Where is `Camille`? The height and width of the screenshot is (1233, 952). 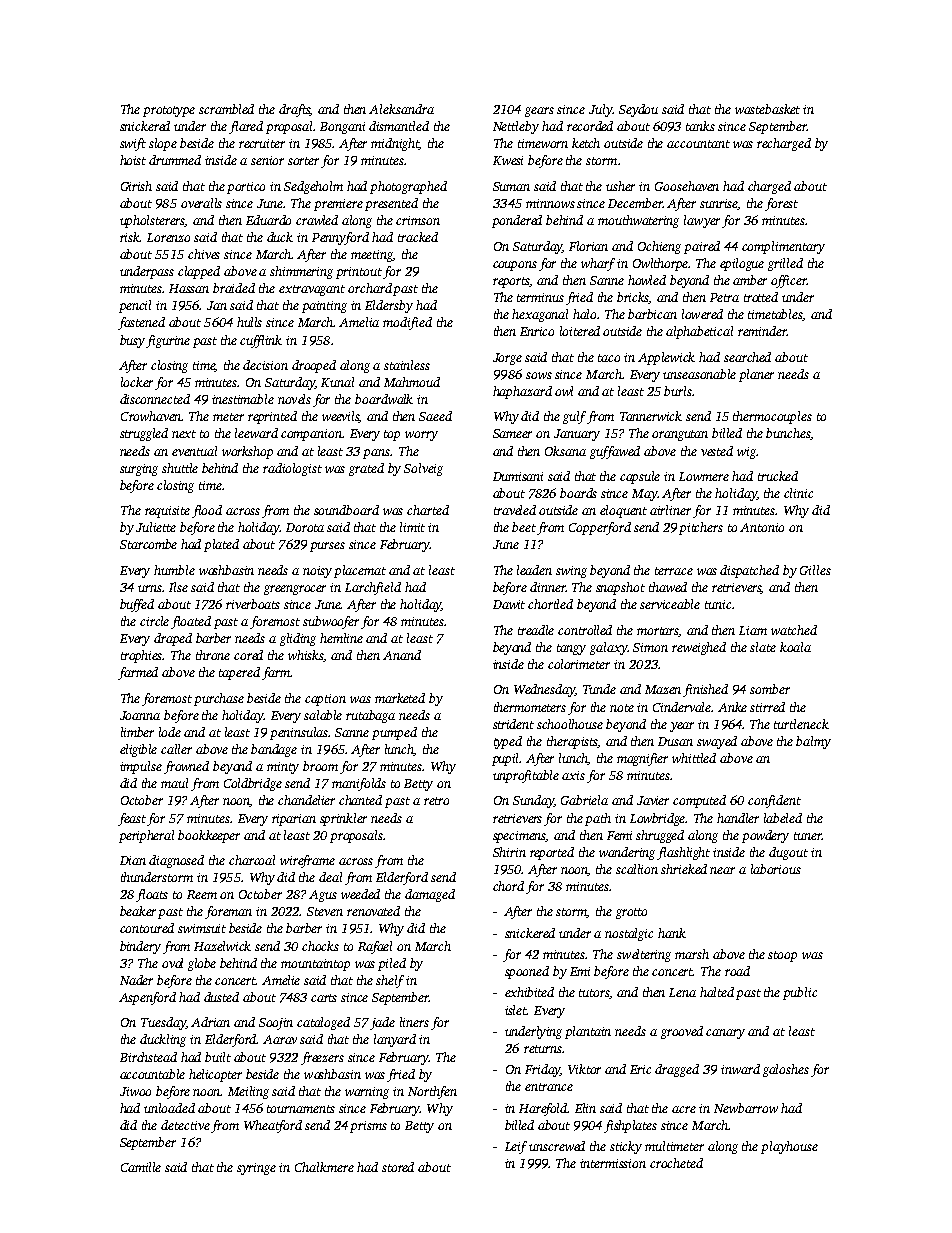
Camille is located at coordinates (141, 1167).
